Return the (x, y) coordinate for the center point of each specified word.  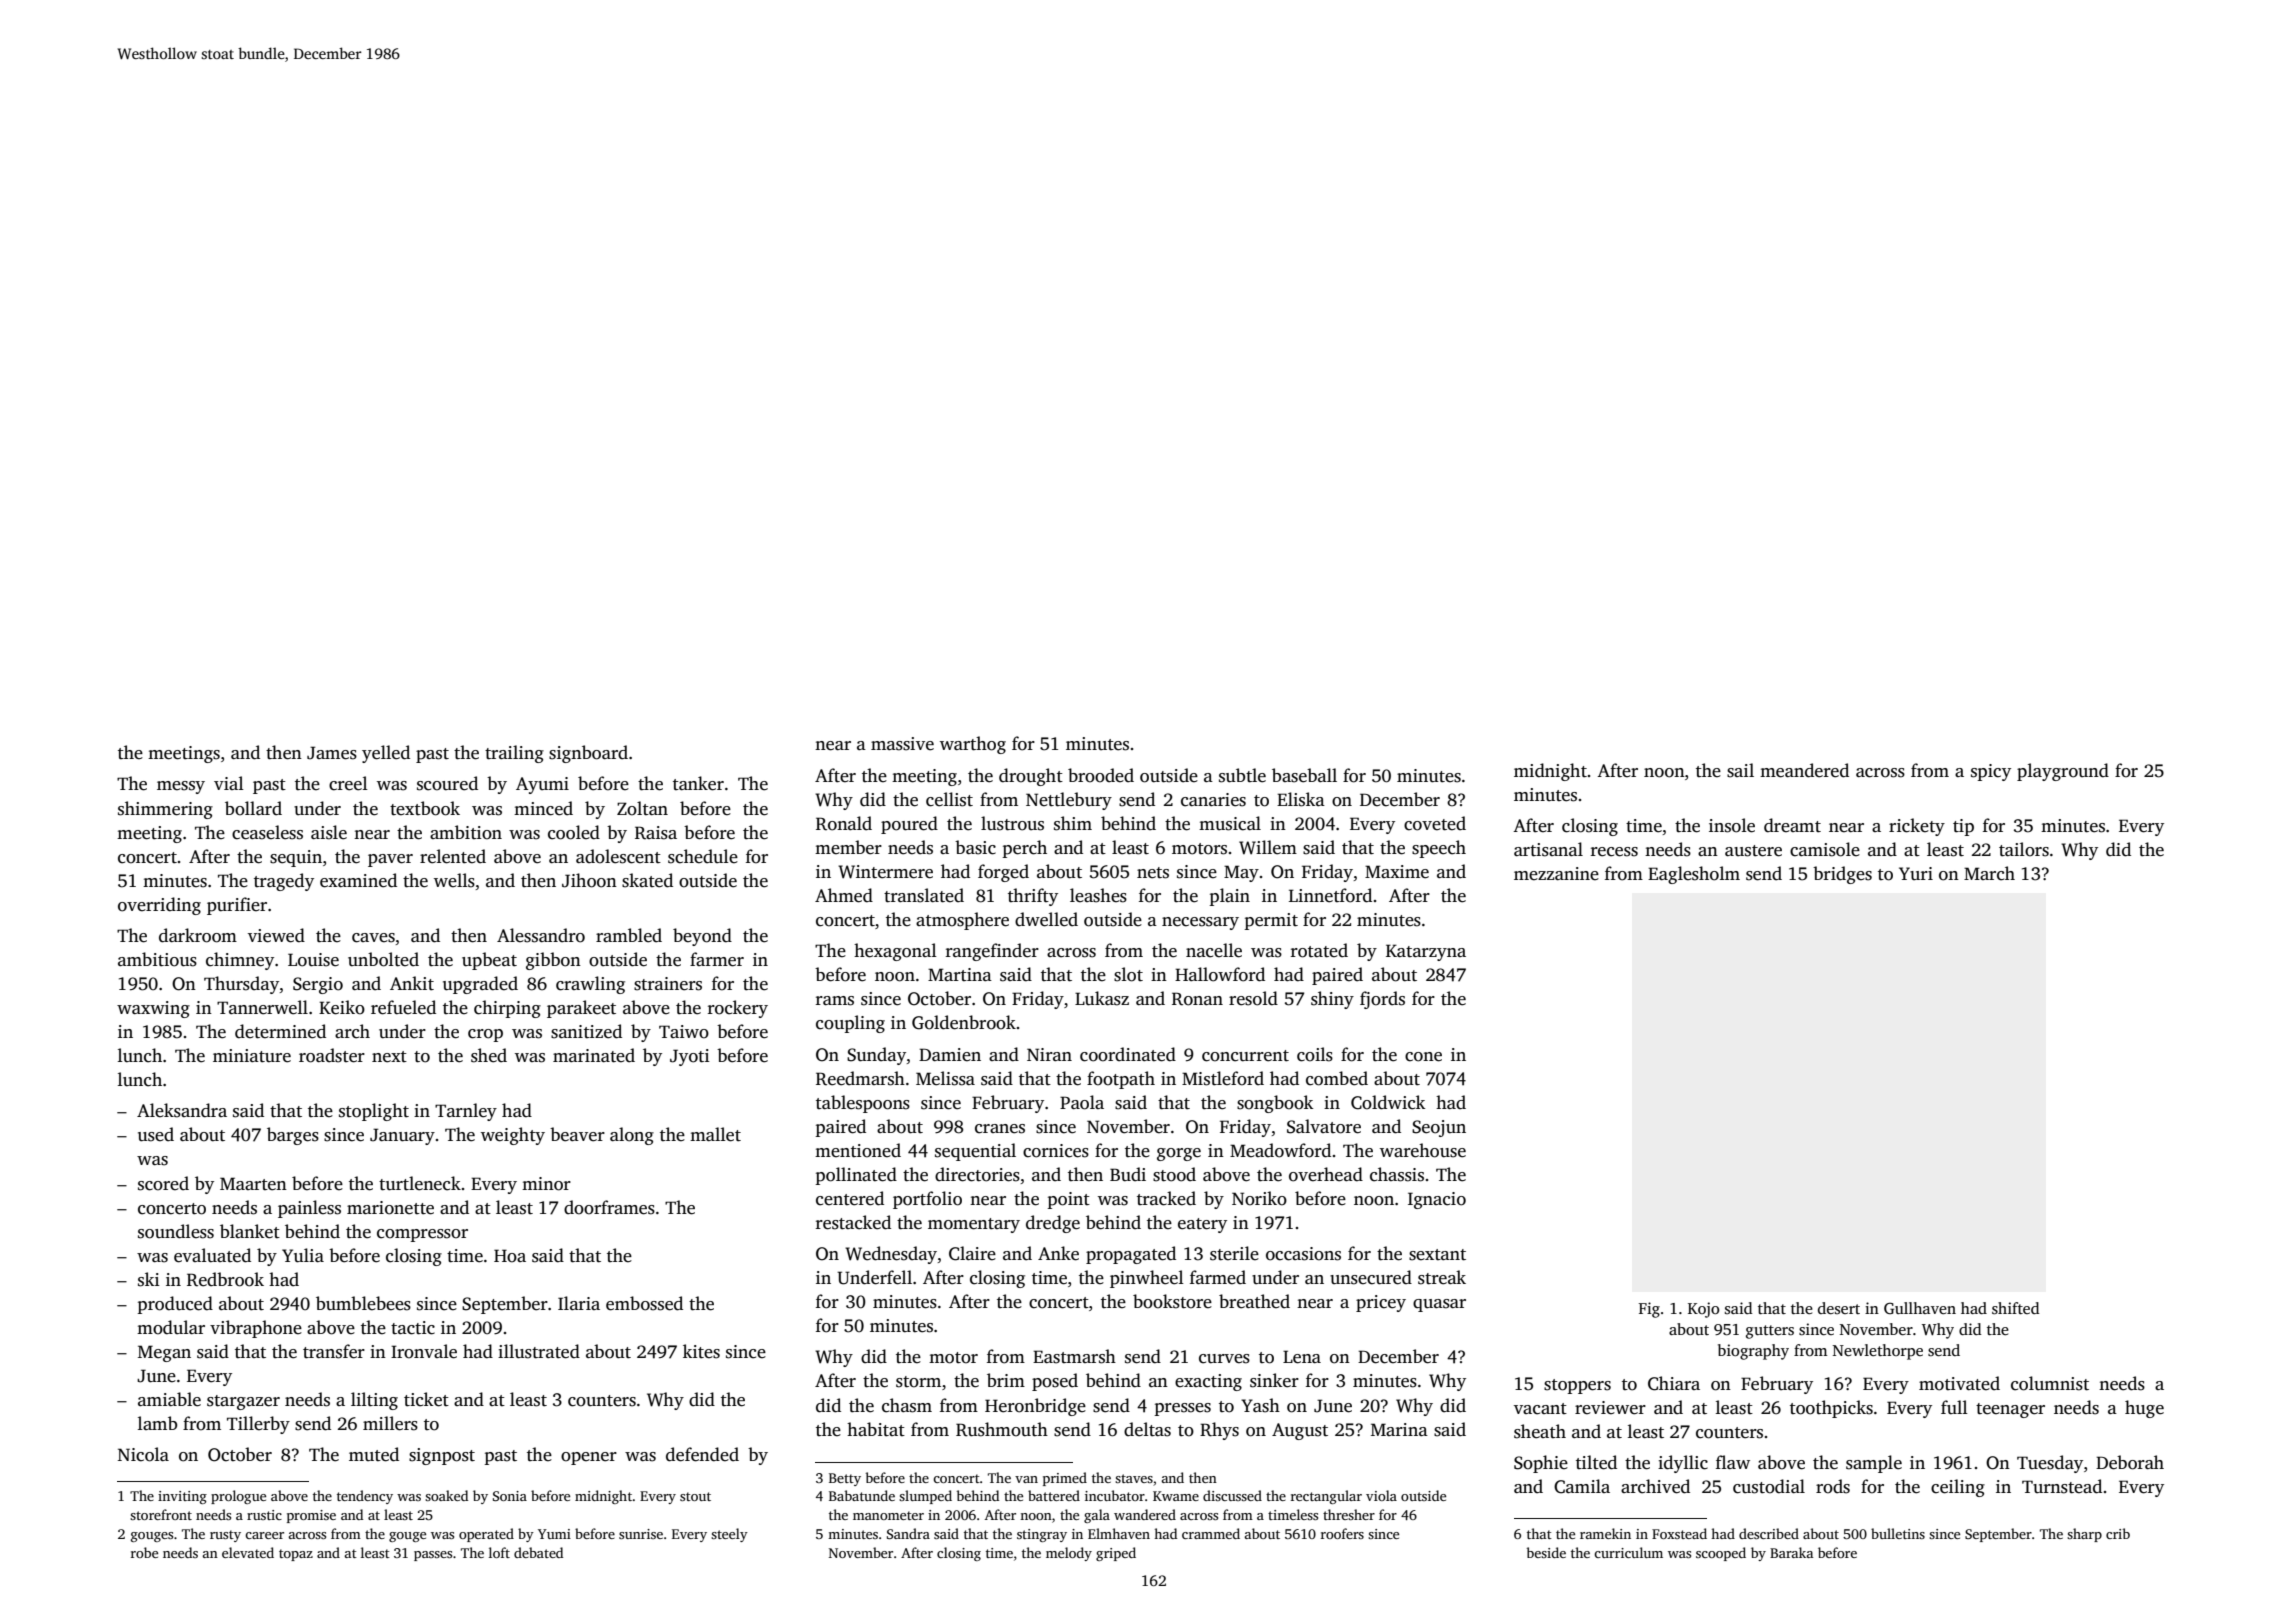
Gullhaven (1920, 1308)
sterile (1234, 1253)
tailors (2024, 849)
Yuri (1916, 873)
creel (348, 783)
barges (293, 1136)
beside (1546, 1552)
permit (1271, 921)
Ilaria (579, 1303)
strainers (668, 984)
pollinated (856, 1176)
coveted (1435, 823)
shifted (2016, 1308)
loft (499, 1552)
